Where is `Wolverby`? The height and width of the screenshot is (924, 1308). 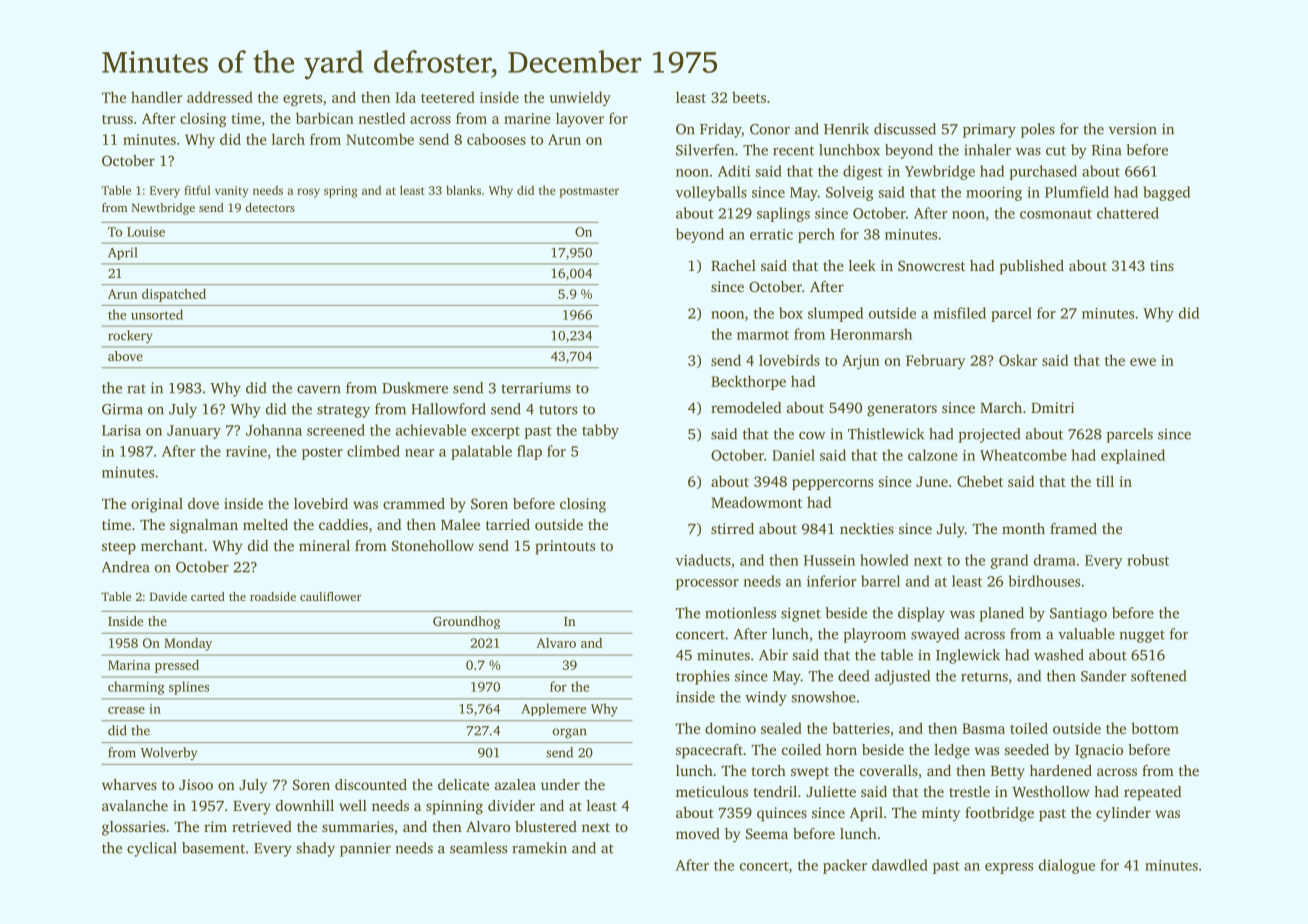
Wolverby is located at coordinates (169, 754).
